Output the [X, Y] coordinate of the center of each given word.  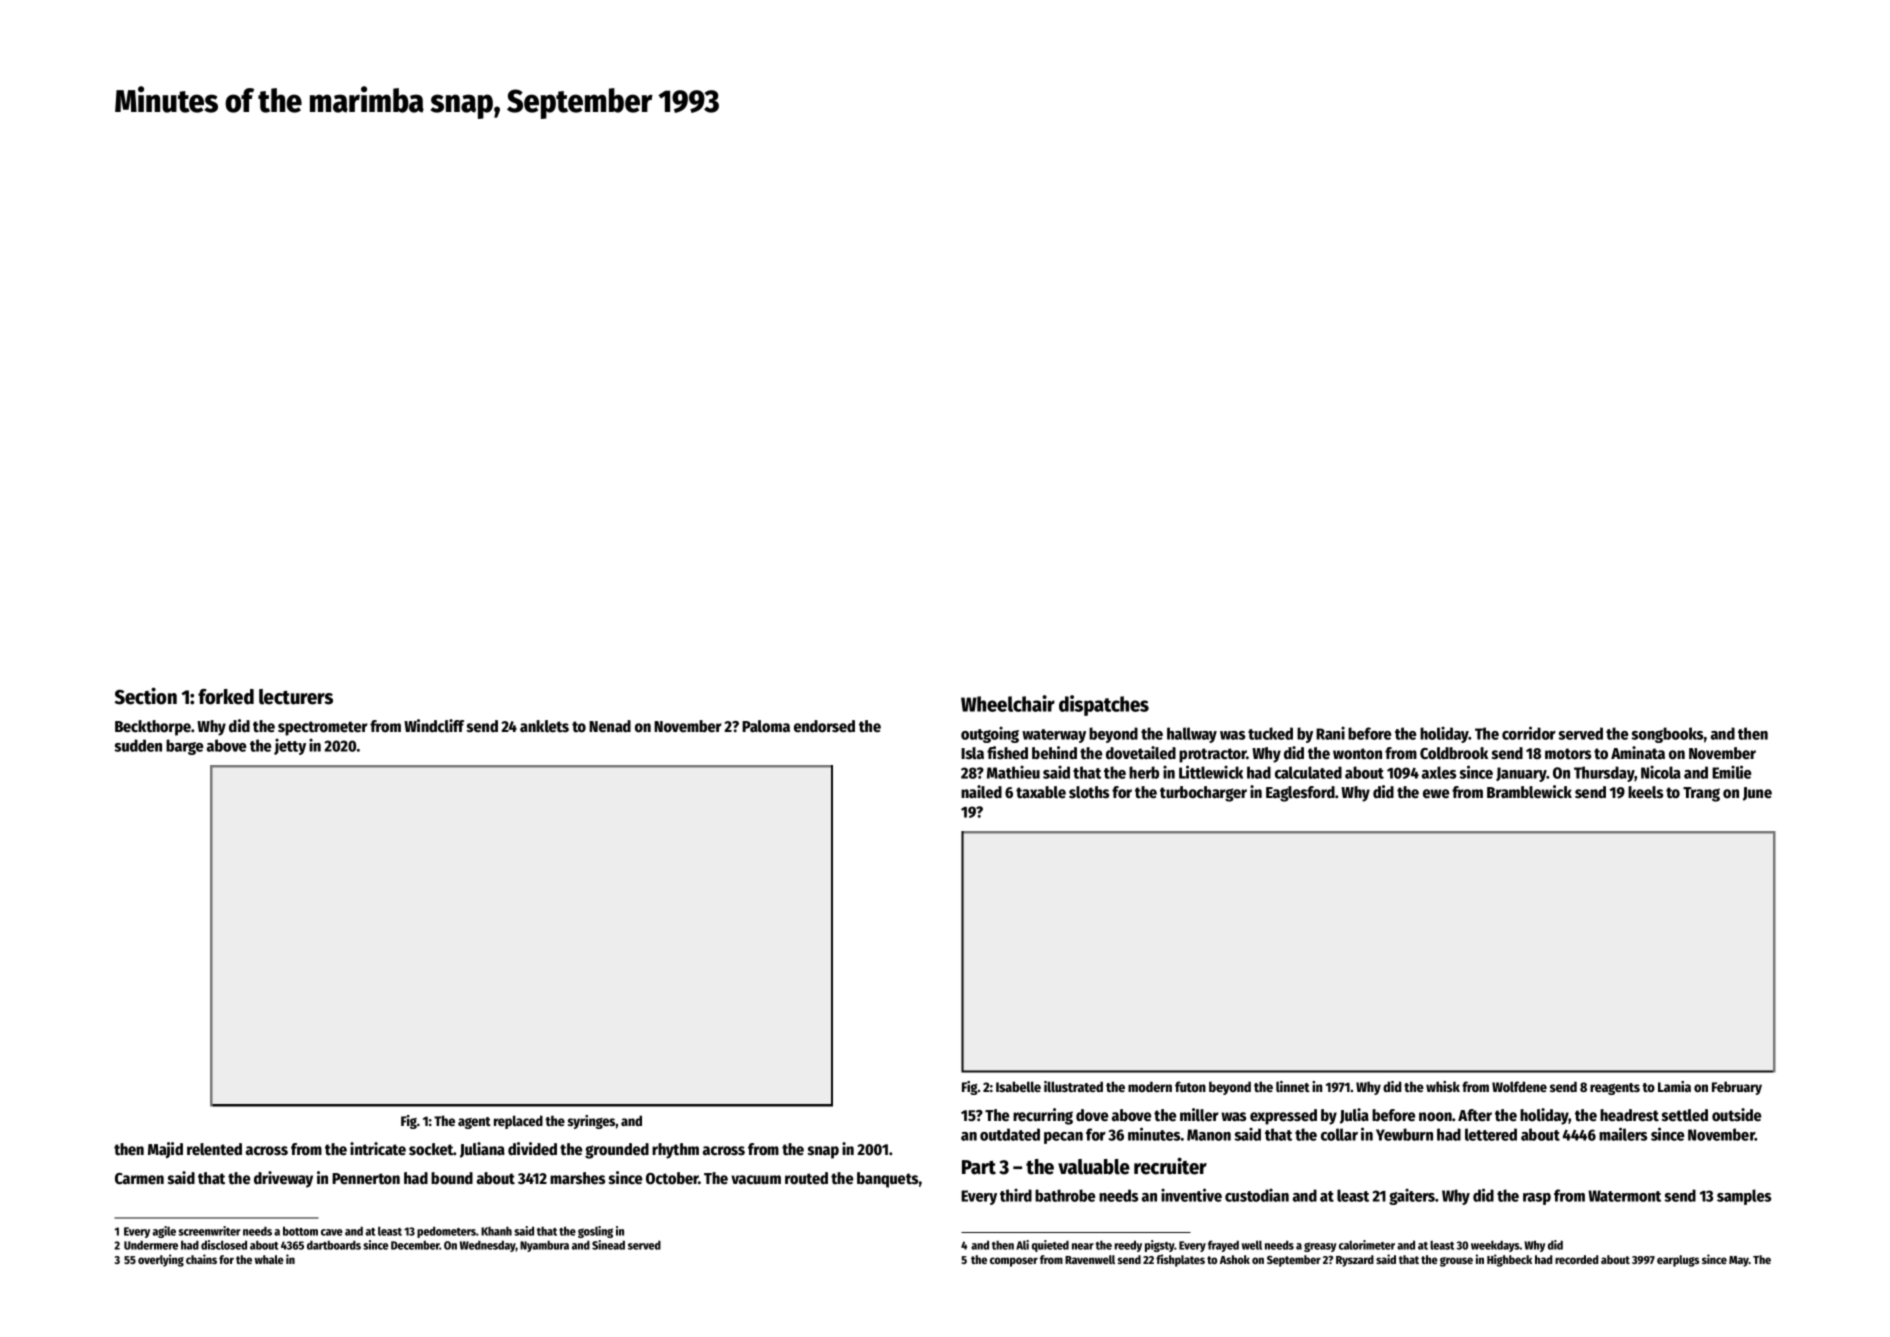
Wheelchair [1008, 703]
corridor [1529, 733]
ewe [1436, 794]
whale [269, 1259]
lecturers [296, 697]
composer [1014, 1262]
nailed [981, 792]
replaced [518, 1122]
